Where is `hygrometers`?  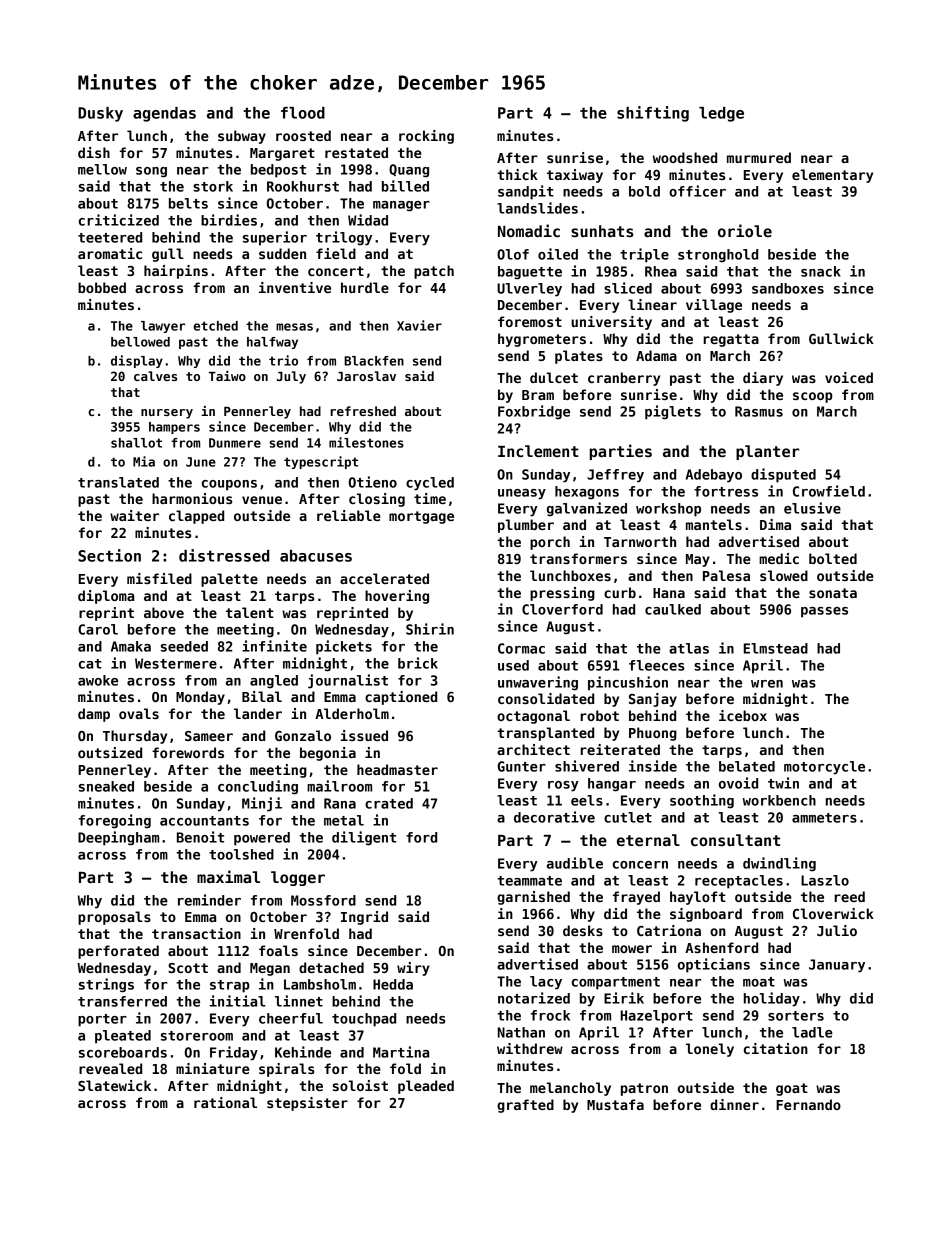
hygrometers is located at coordinates (542, 340).
